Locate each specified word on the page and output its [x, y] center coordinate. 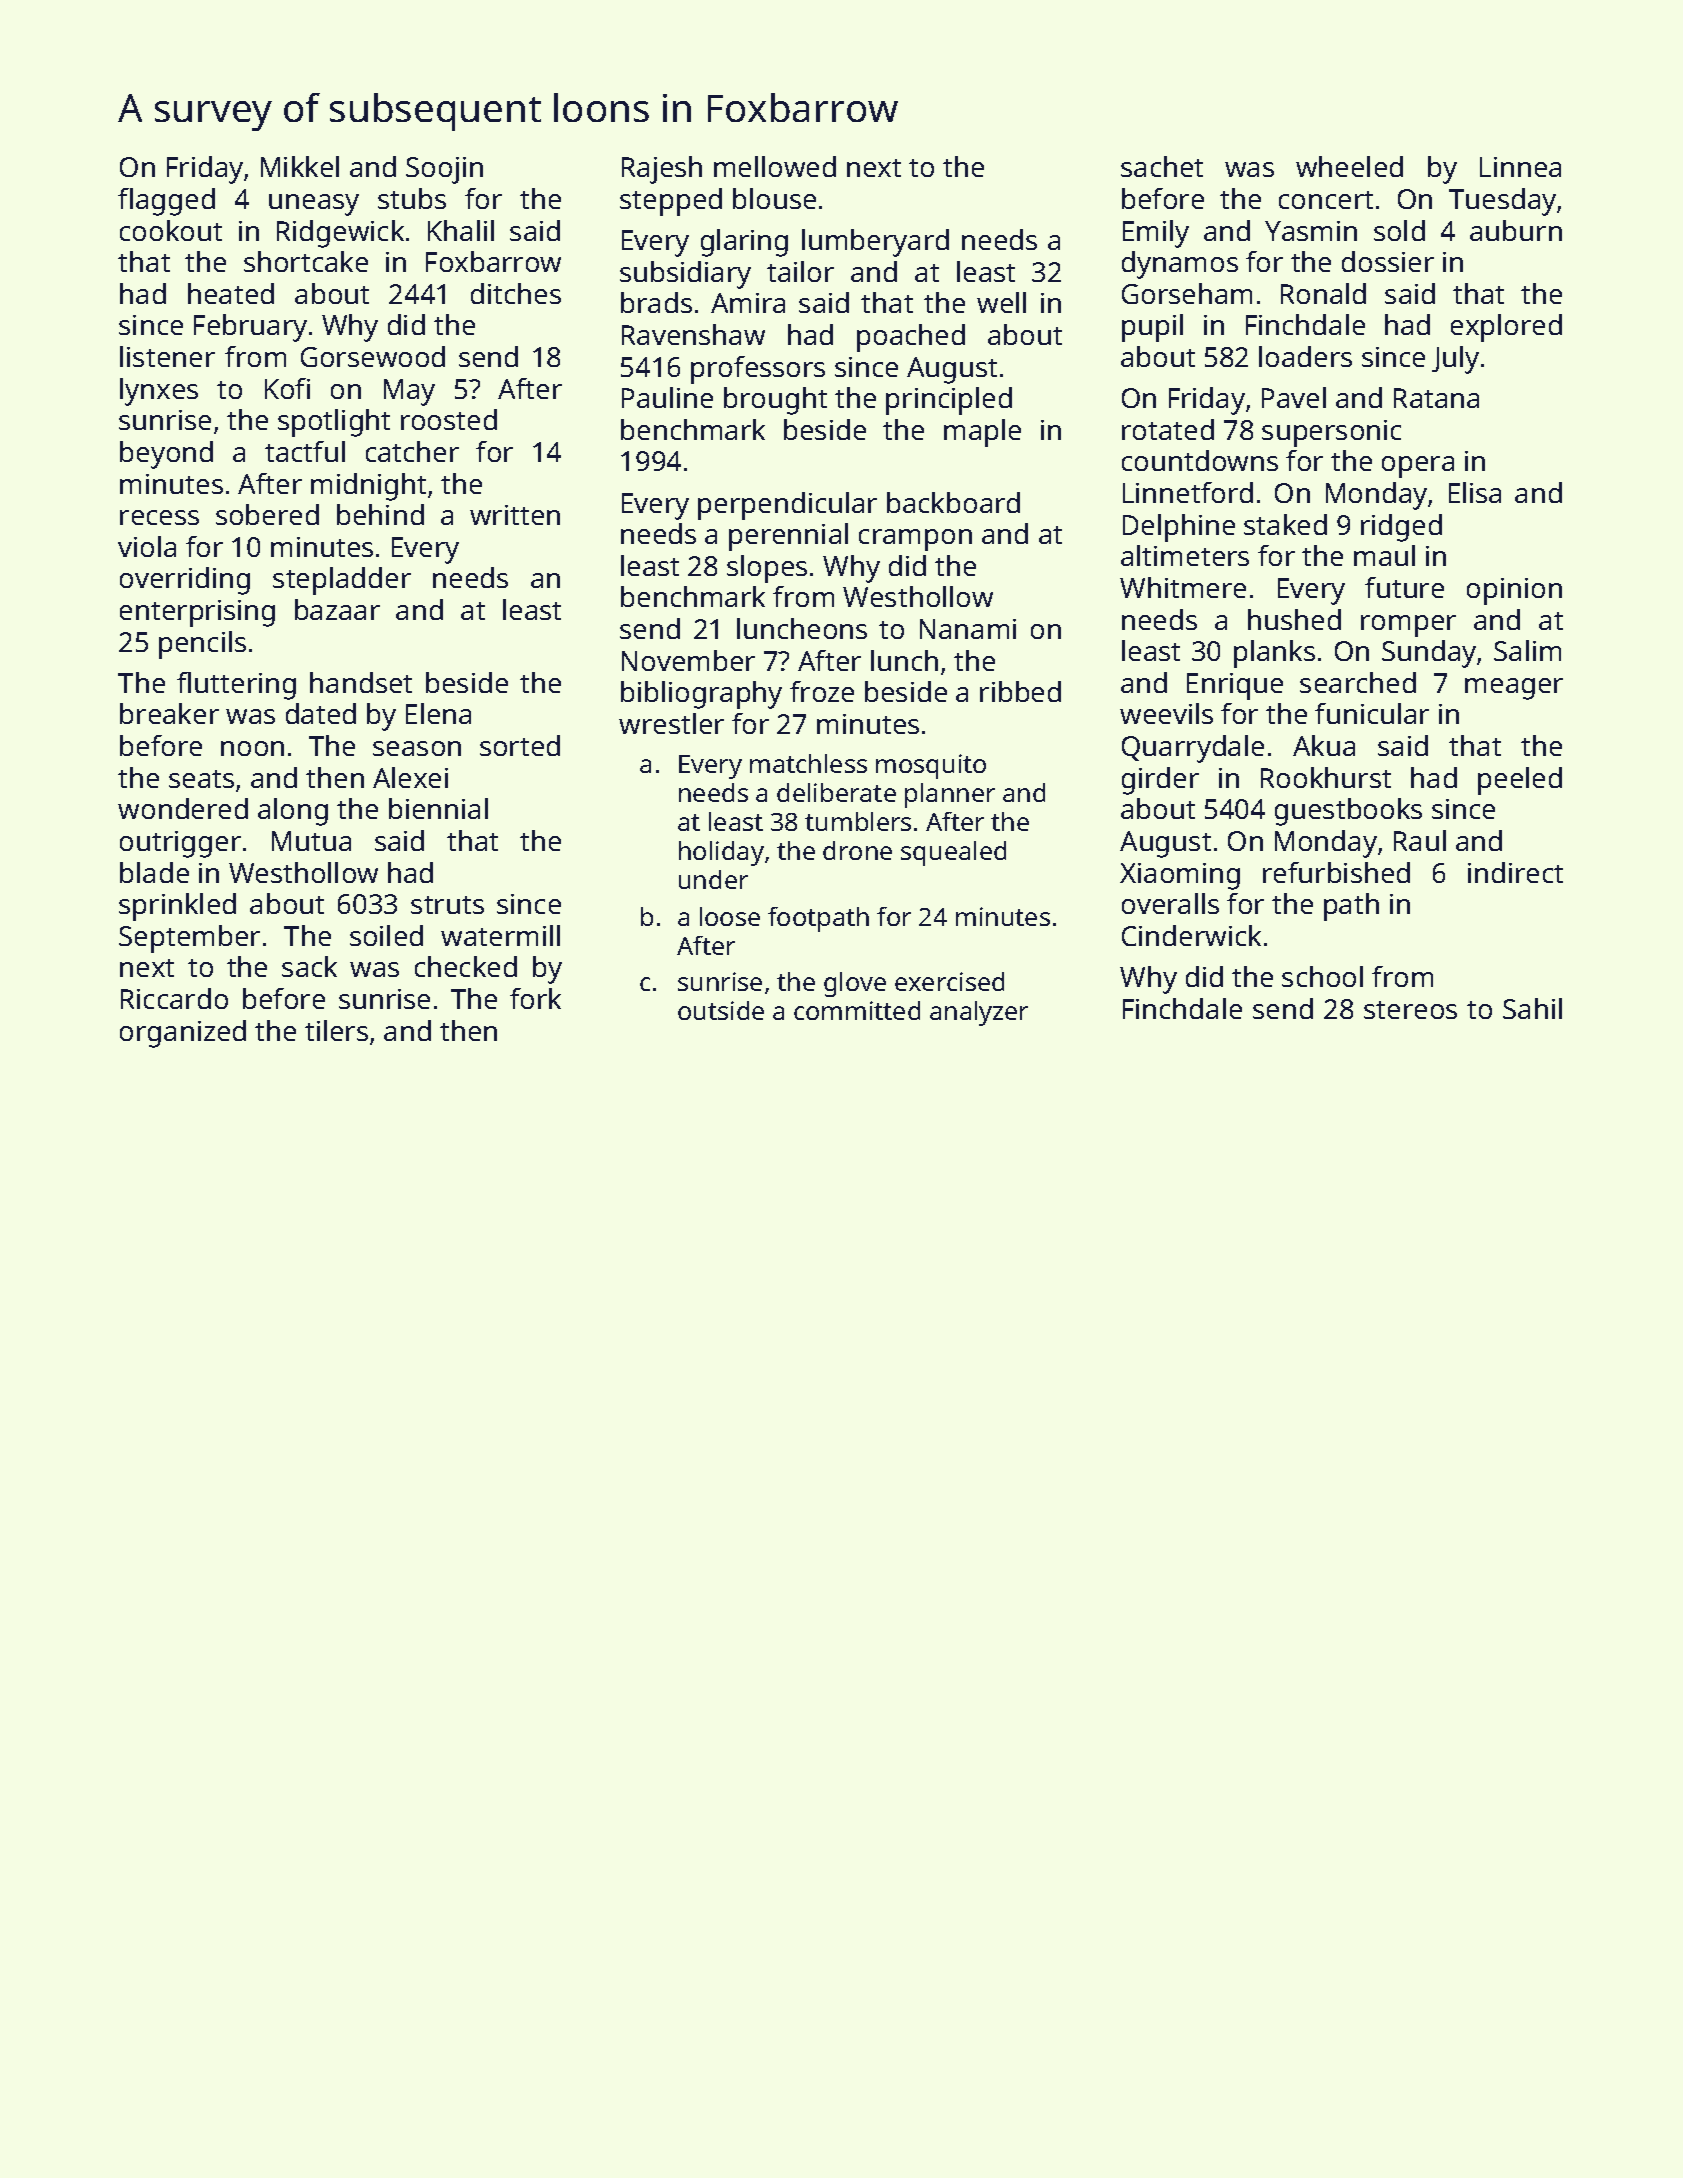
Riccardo [174, 998]
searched [1358, 682]
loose [730, 916]
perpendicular [787, 506]
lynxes [159, 392]
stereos [1410, 1010]
